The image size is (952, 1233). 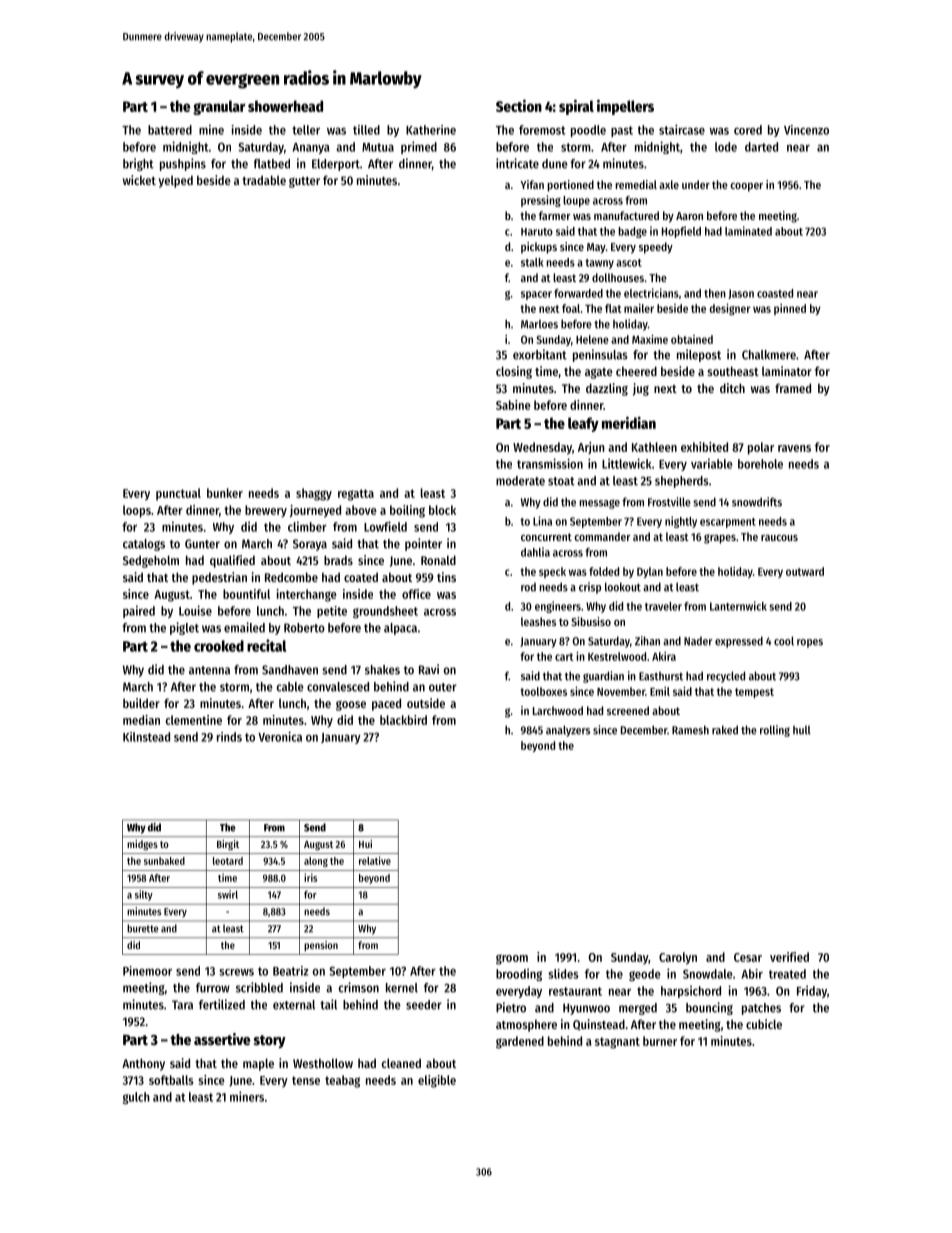 I want to click on eligible, so click(x=437, y=1081).
